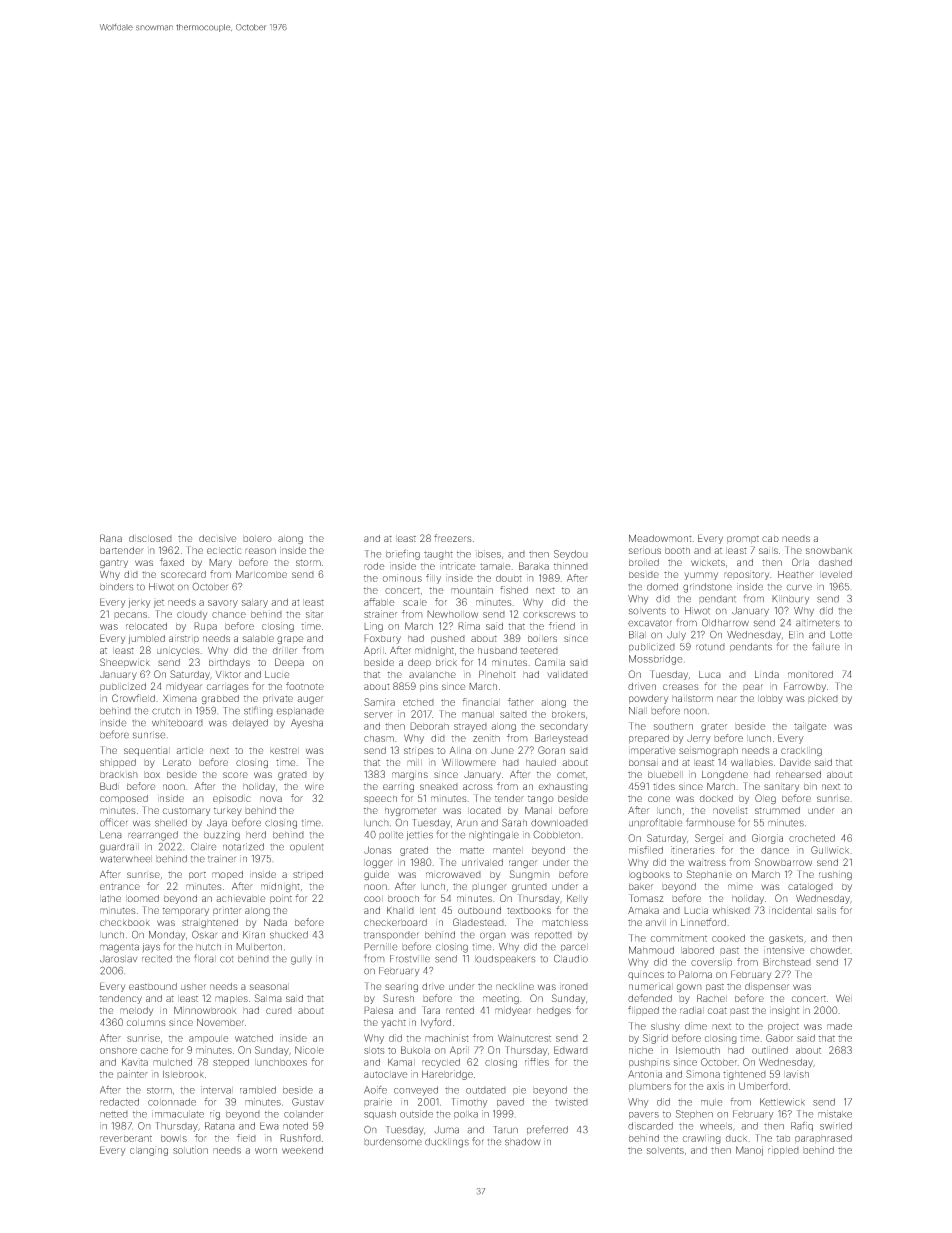 The image size is (952, 1233). Describe the element at coordinates (489, 887) in the screenshot. I see `plunger` at that location.
